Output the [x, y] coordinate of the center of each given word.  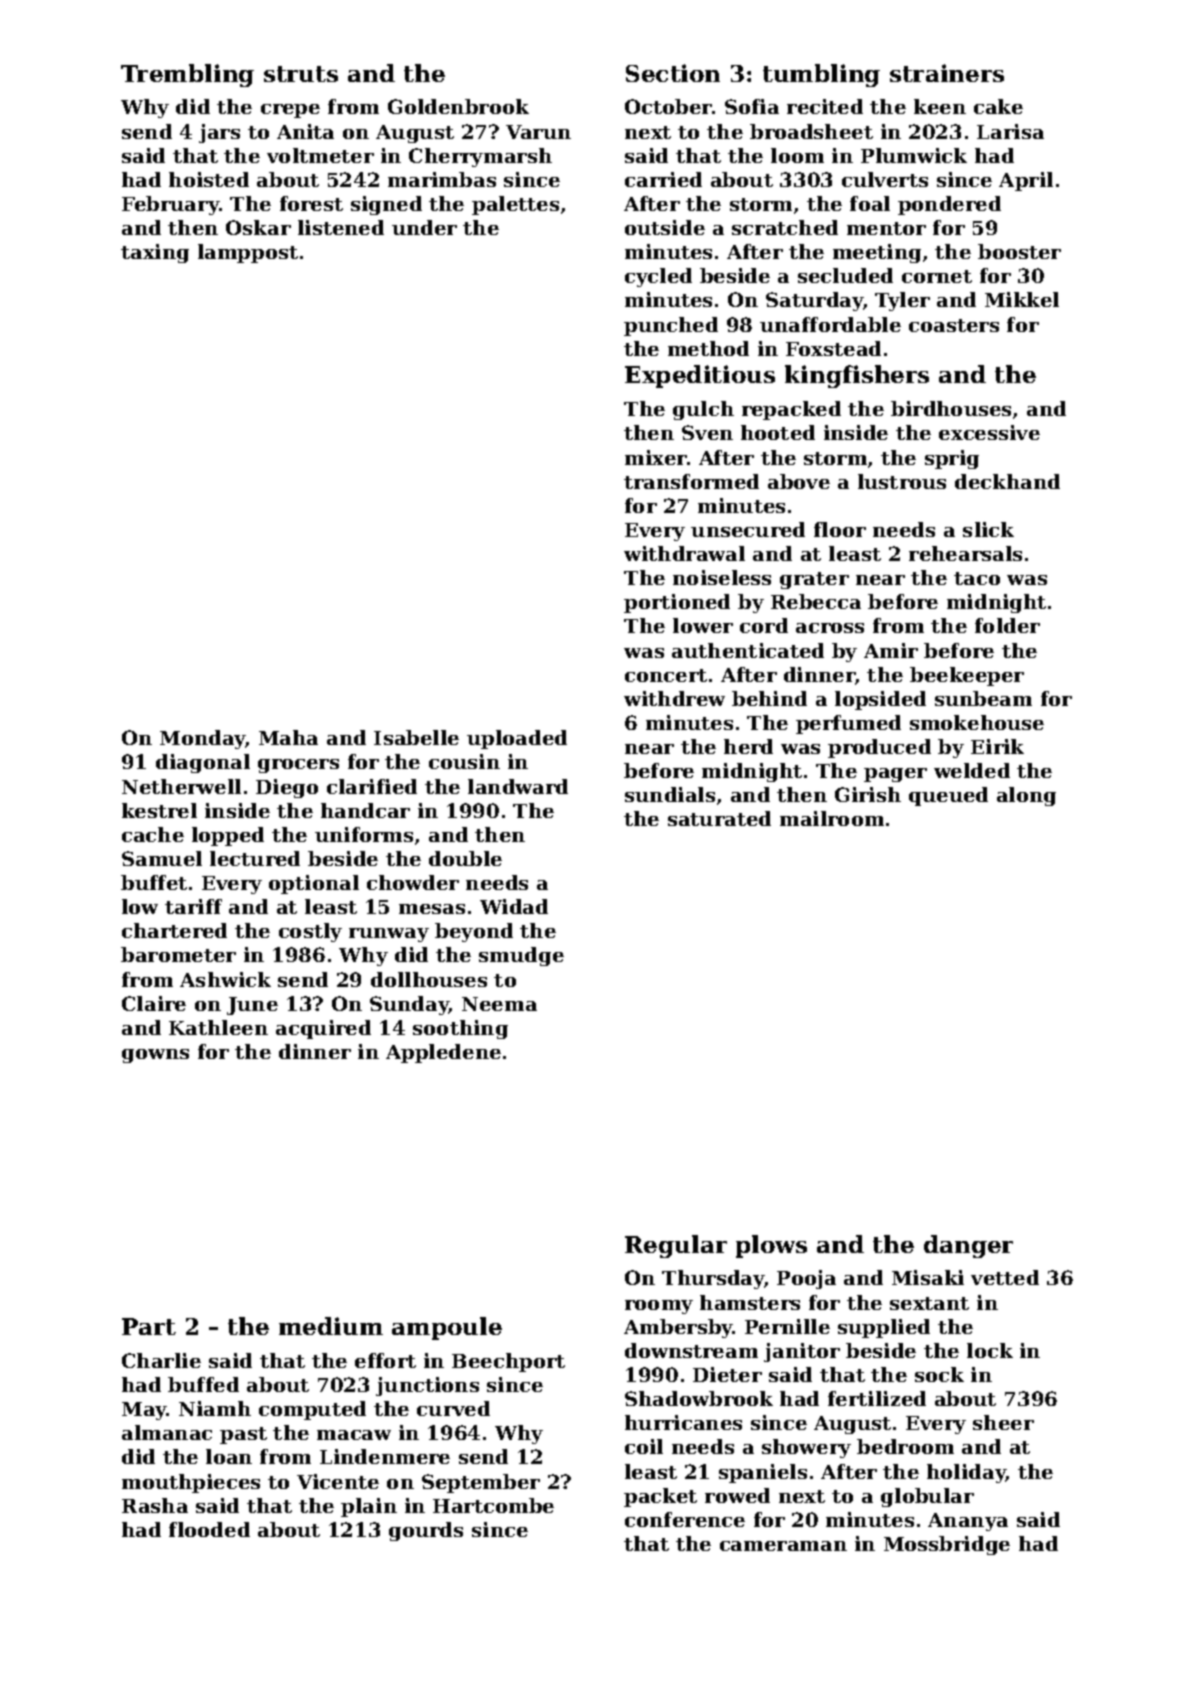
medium [331, 1326]
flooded [209, 1529]
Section [673, 73]
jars [219, 133]
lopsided [880, 700]
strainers [947, 73]
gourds [426, 1531]
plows [771, 1246]
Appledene [443, 1053]
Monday [203, 739]
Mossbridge [947, 1545]
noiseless [722, 577]
